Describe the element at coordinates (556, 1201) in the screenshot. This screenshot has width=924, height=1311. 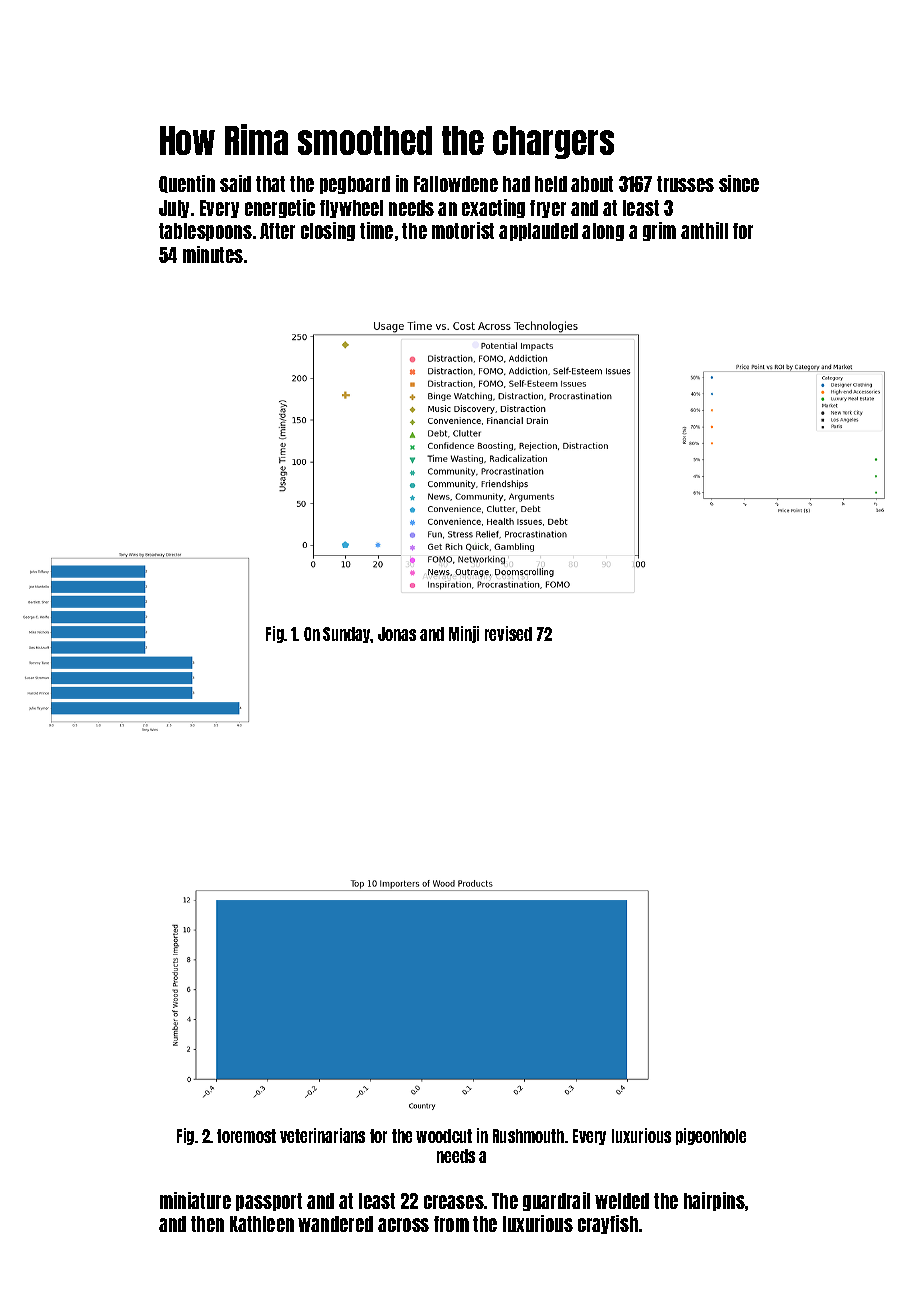
I see `guardrail` at that location.
